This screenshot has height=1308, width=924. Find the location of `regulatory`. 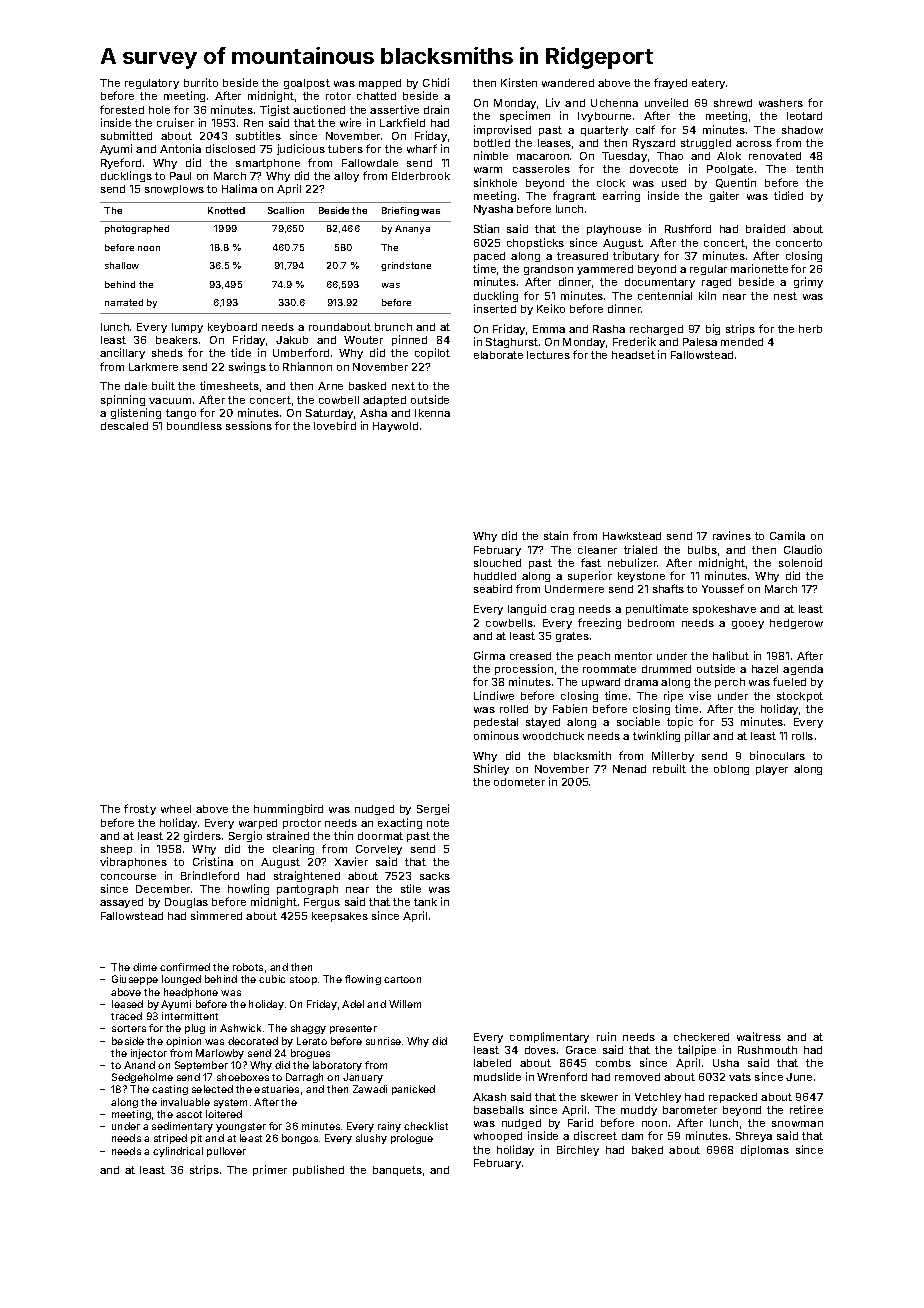

regulatory is located at coordinates (152, 84).
